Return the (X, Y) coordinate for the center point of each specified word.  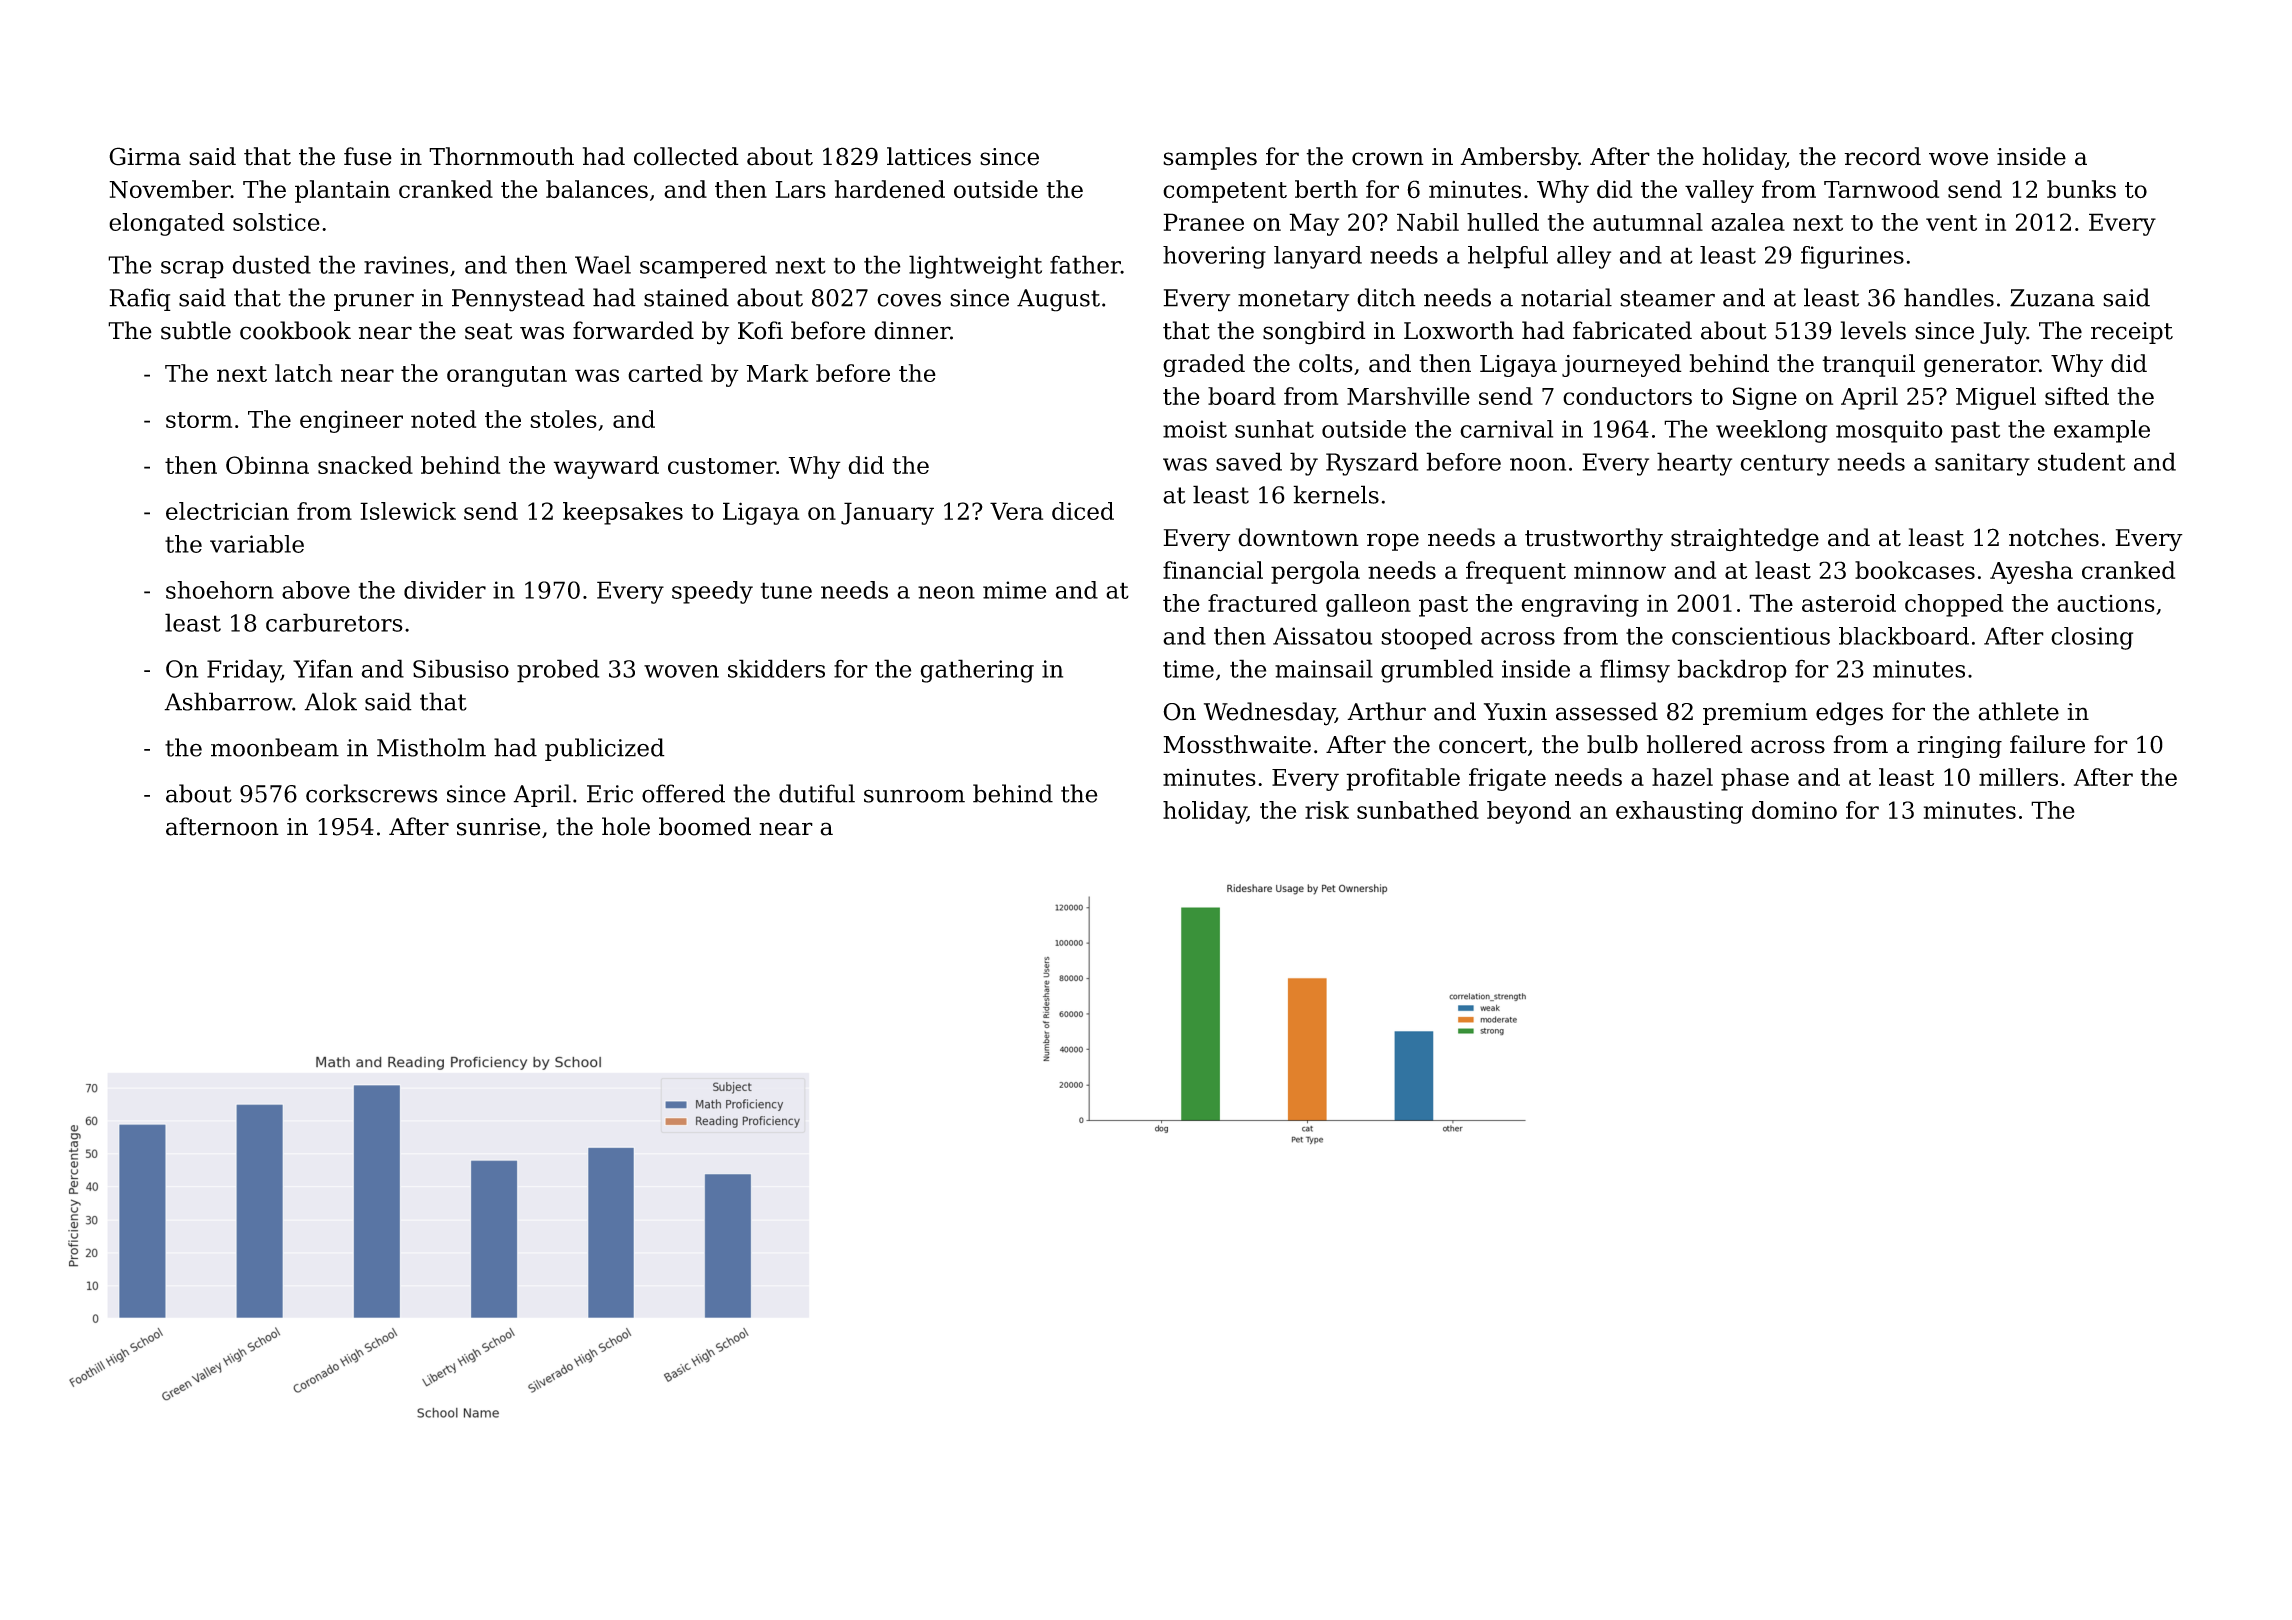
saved (1249, 461)
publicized (605, 749)
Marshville (1408, 396)
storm (199, 420)
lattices (929, 156)
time (1188, 669)
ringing (1959, 747)
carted (665, 373)
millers (2018, 777)
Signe (1765, 398)
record (1882, 156)
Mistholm (431, 747)
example (2102, 431)
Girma (145, 156)
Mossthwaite (1237, 744)
